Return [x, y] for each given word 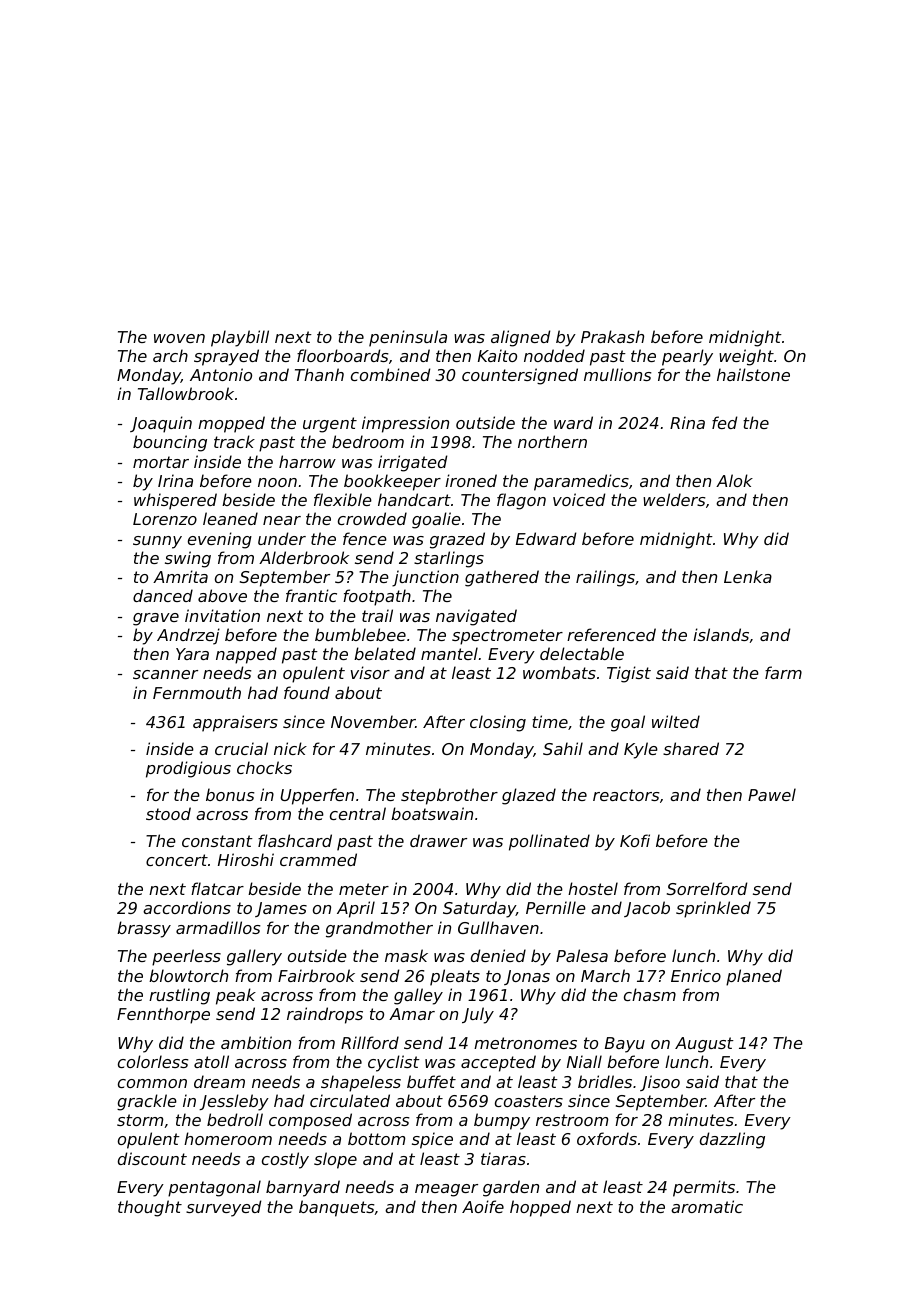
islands [721, 634]
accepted [498, 1063]
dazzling [732, 1140]
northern [552, 441]
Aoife [483, 1206]
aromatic [707, 1206]
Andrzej [188, 636]
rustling [179, 996]
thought [150, 1208]
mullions [617, 374]
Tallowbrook [186, 393]
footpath [377, 597]
